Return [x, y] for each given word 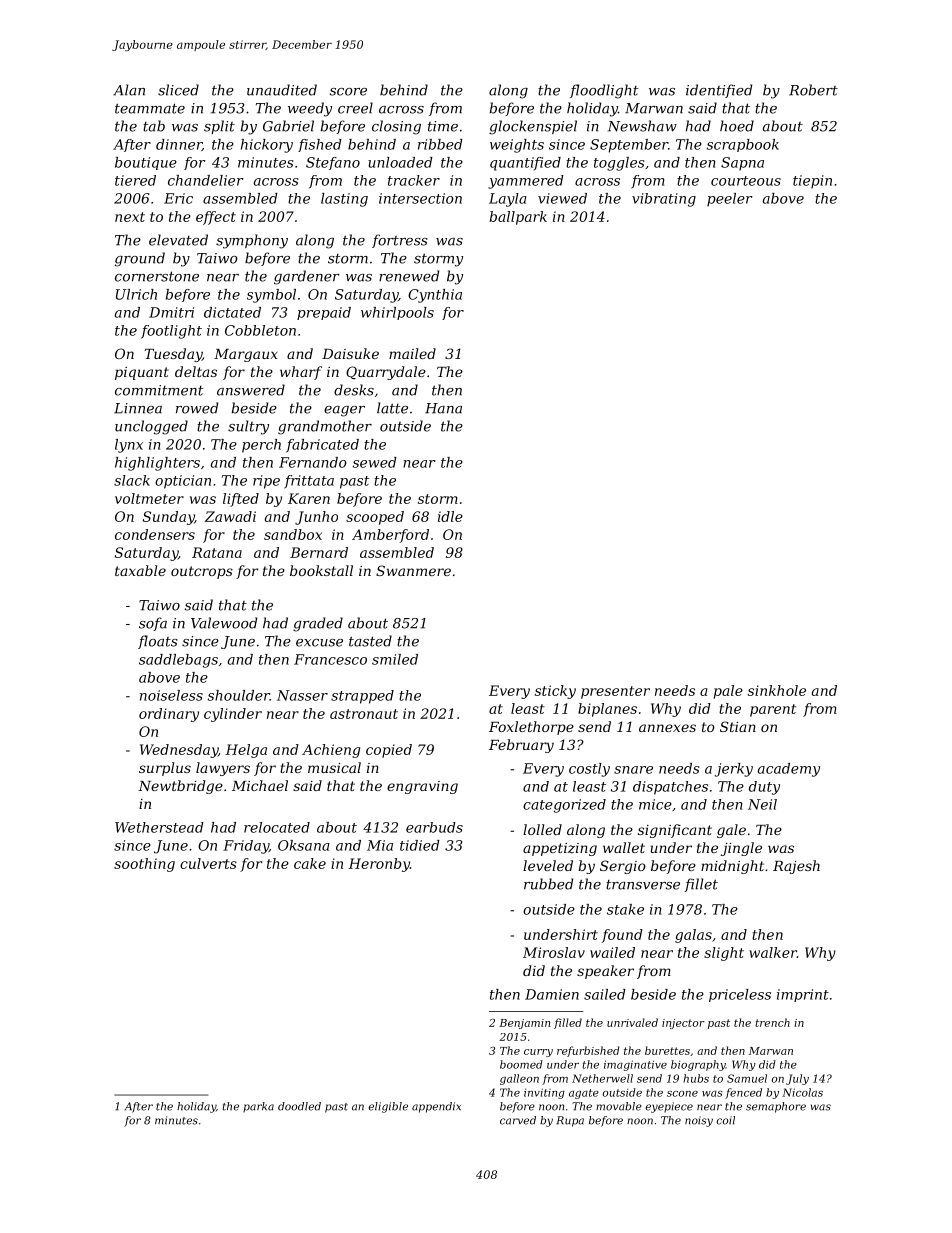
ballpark [518, 218]
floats [158, 642]
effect [216, 218]
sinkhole [777, 690]
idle [450, 516]
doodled [299, 1106]
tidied [420, 845]
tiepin [812, 182]
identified [719, 91]
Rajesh [796, 867]
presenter [615, 692]
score [348, 92]
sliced [178, 90]
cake [310, 863]
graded [318, 624]
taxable [140, 570]
